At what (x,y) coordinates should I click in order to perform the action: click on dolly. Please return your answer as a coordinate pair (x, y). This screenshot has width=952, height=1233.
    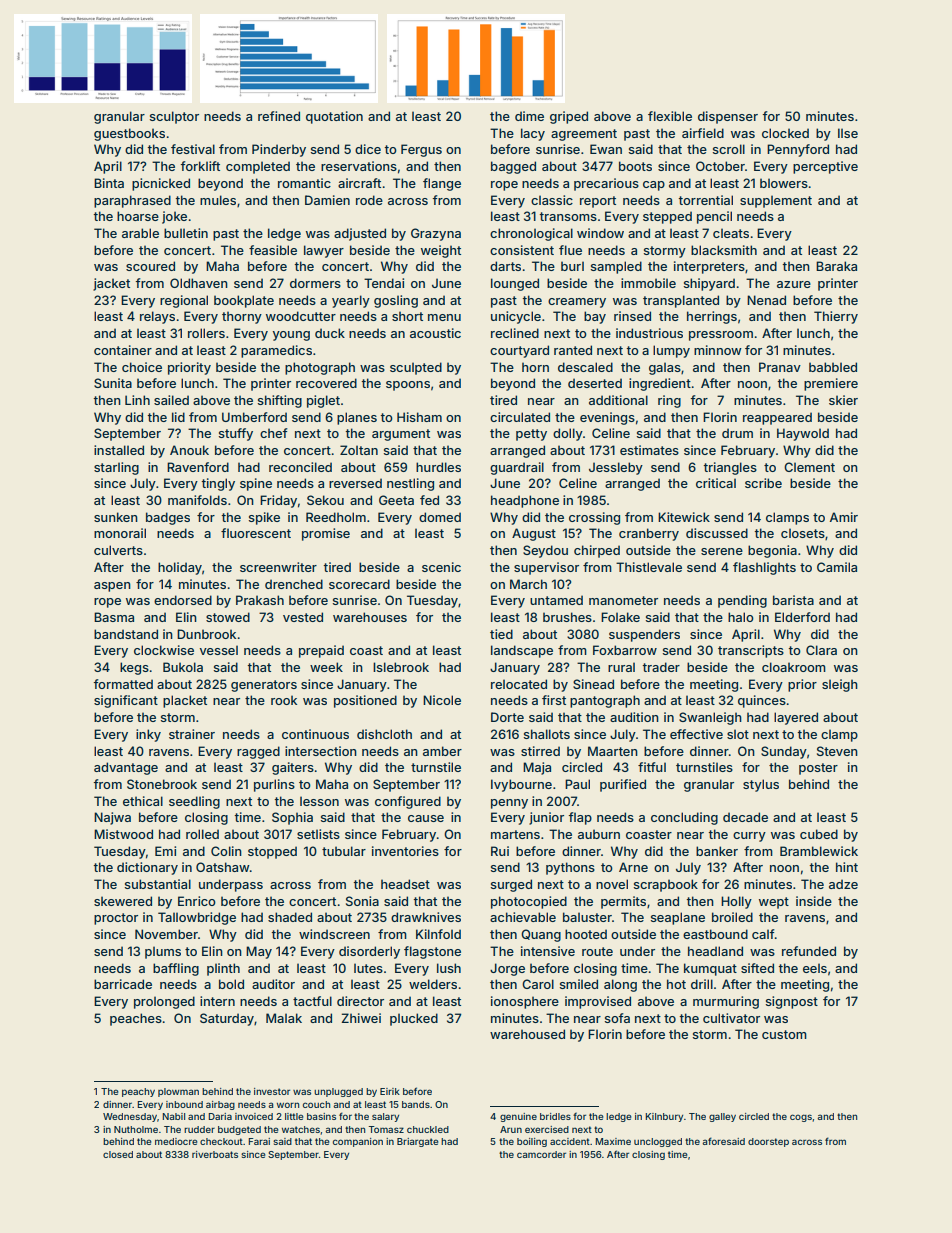
    Looking at the image, I should click on (568, 434).
